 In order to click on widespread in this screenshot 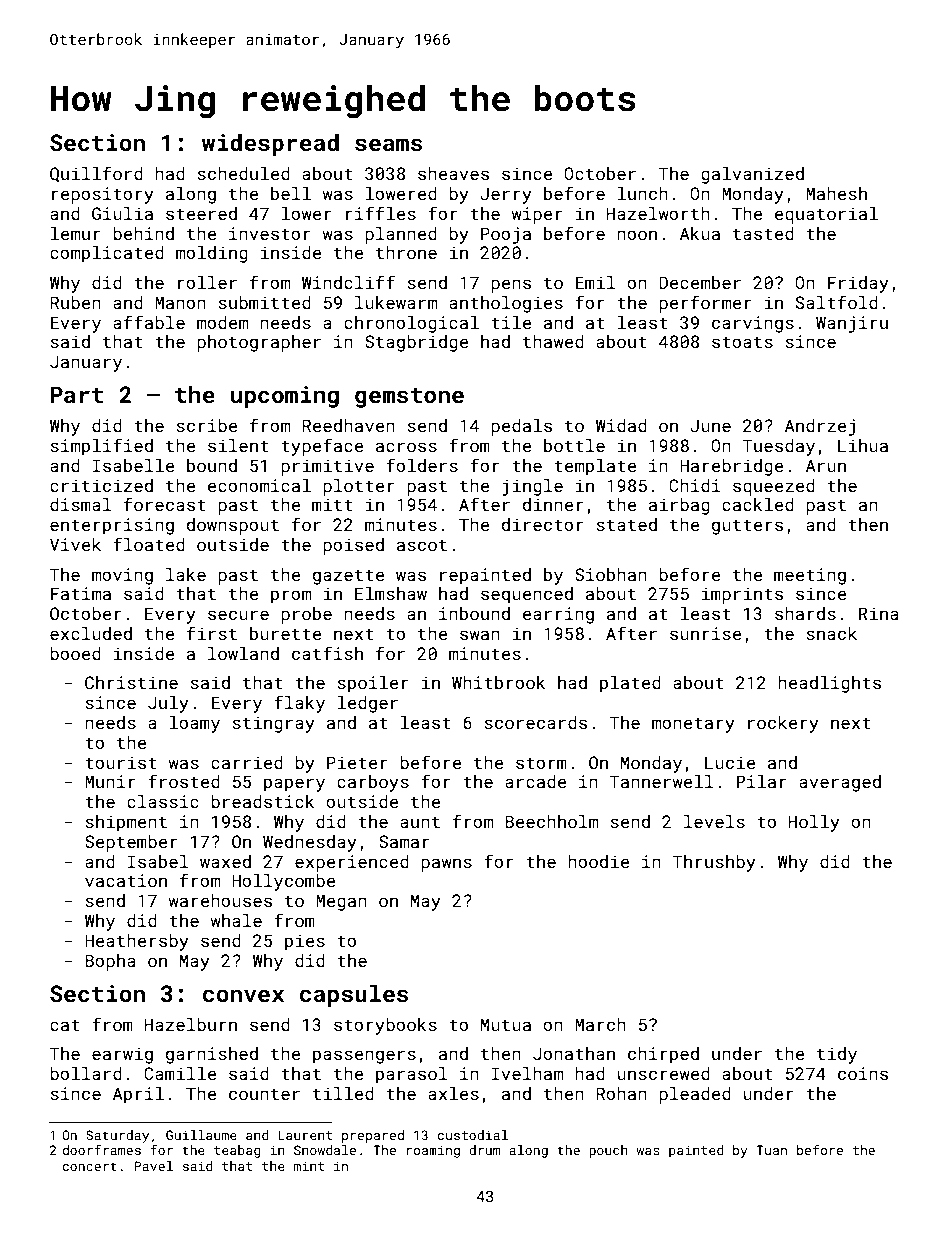, I will do `click(270, 144)`.
